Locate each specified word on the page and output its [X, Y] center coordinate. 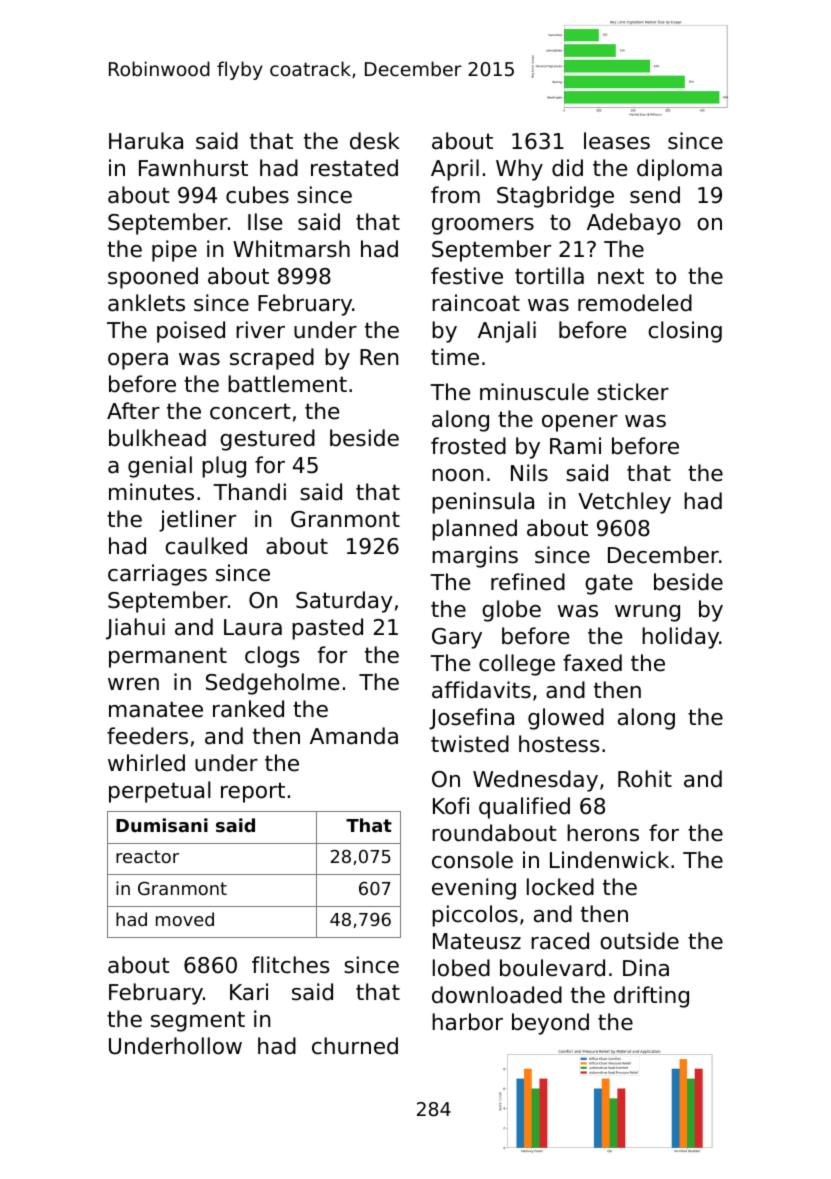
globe [511, 611]
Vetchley [624, 503]
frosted [468, 446]
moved [185, 919]
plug [224, 467]
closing [685, 332]
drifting [651, 997]
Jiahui [135, 629]
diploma [679, 170]
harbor [467, 1022]
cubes [257, 195]
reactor [147, 856]
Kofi [451, 806]
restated [354, 168]
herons [603, 833]
